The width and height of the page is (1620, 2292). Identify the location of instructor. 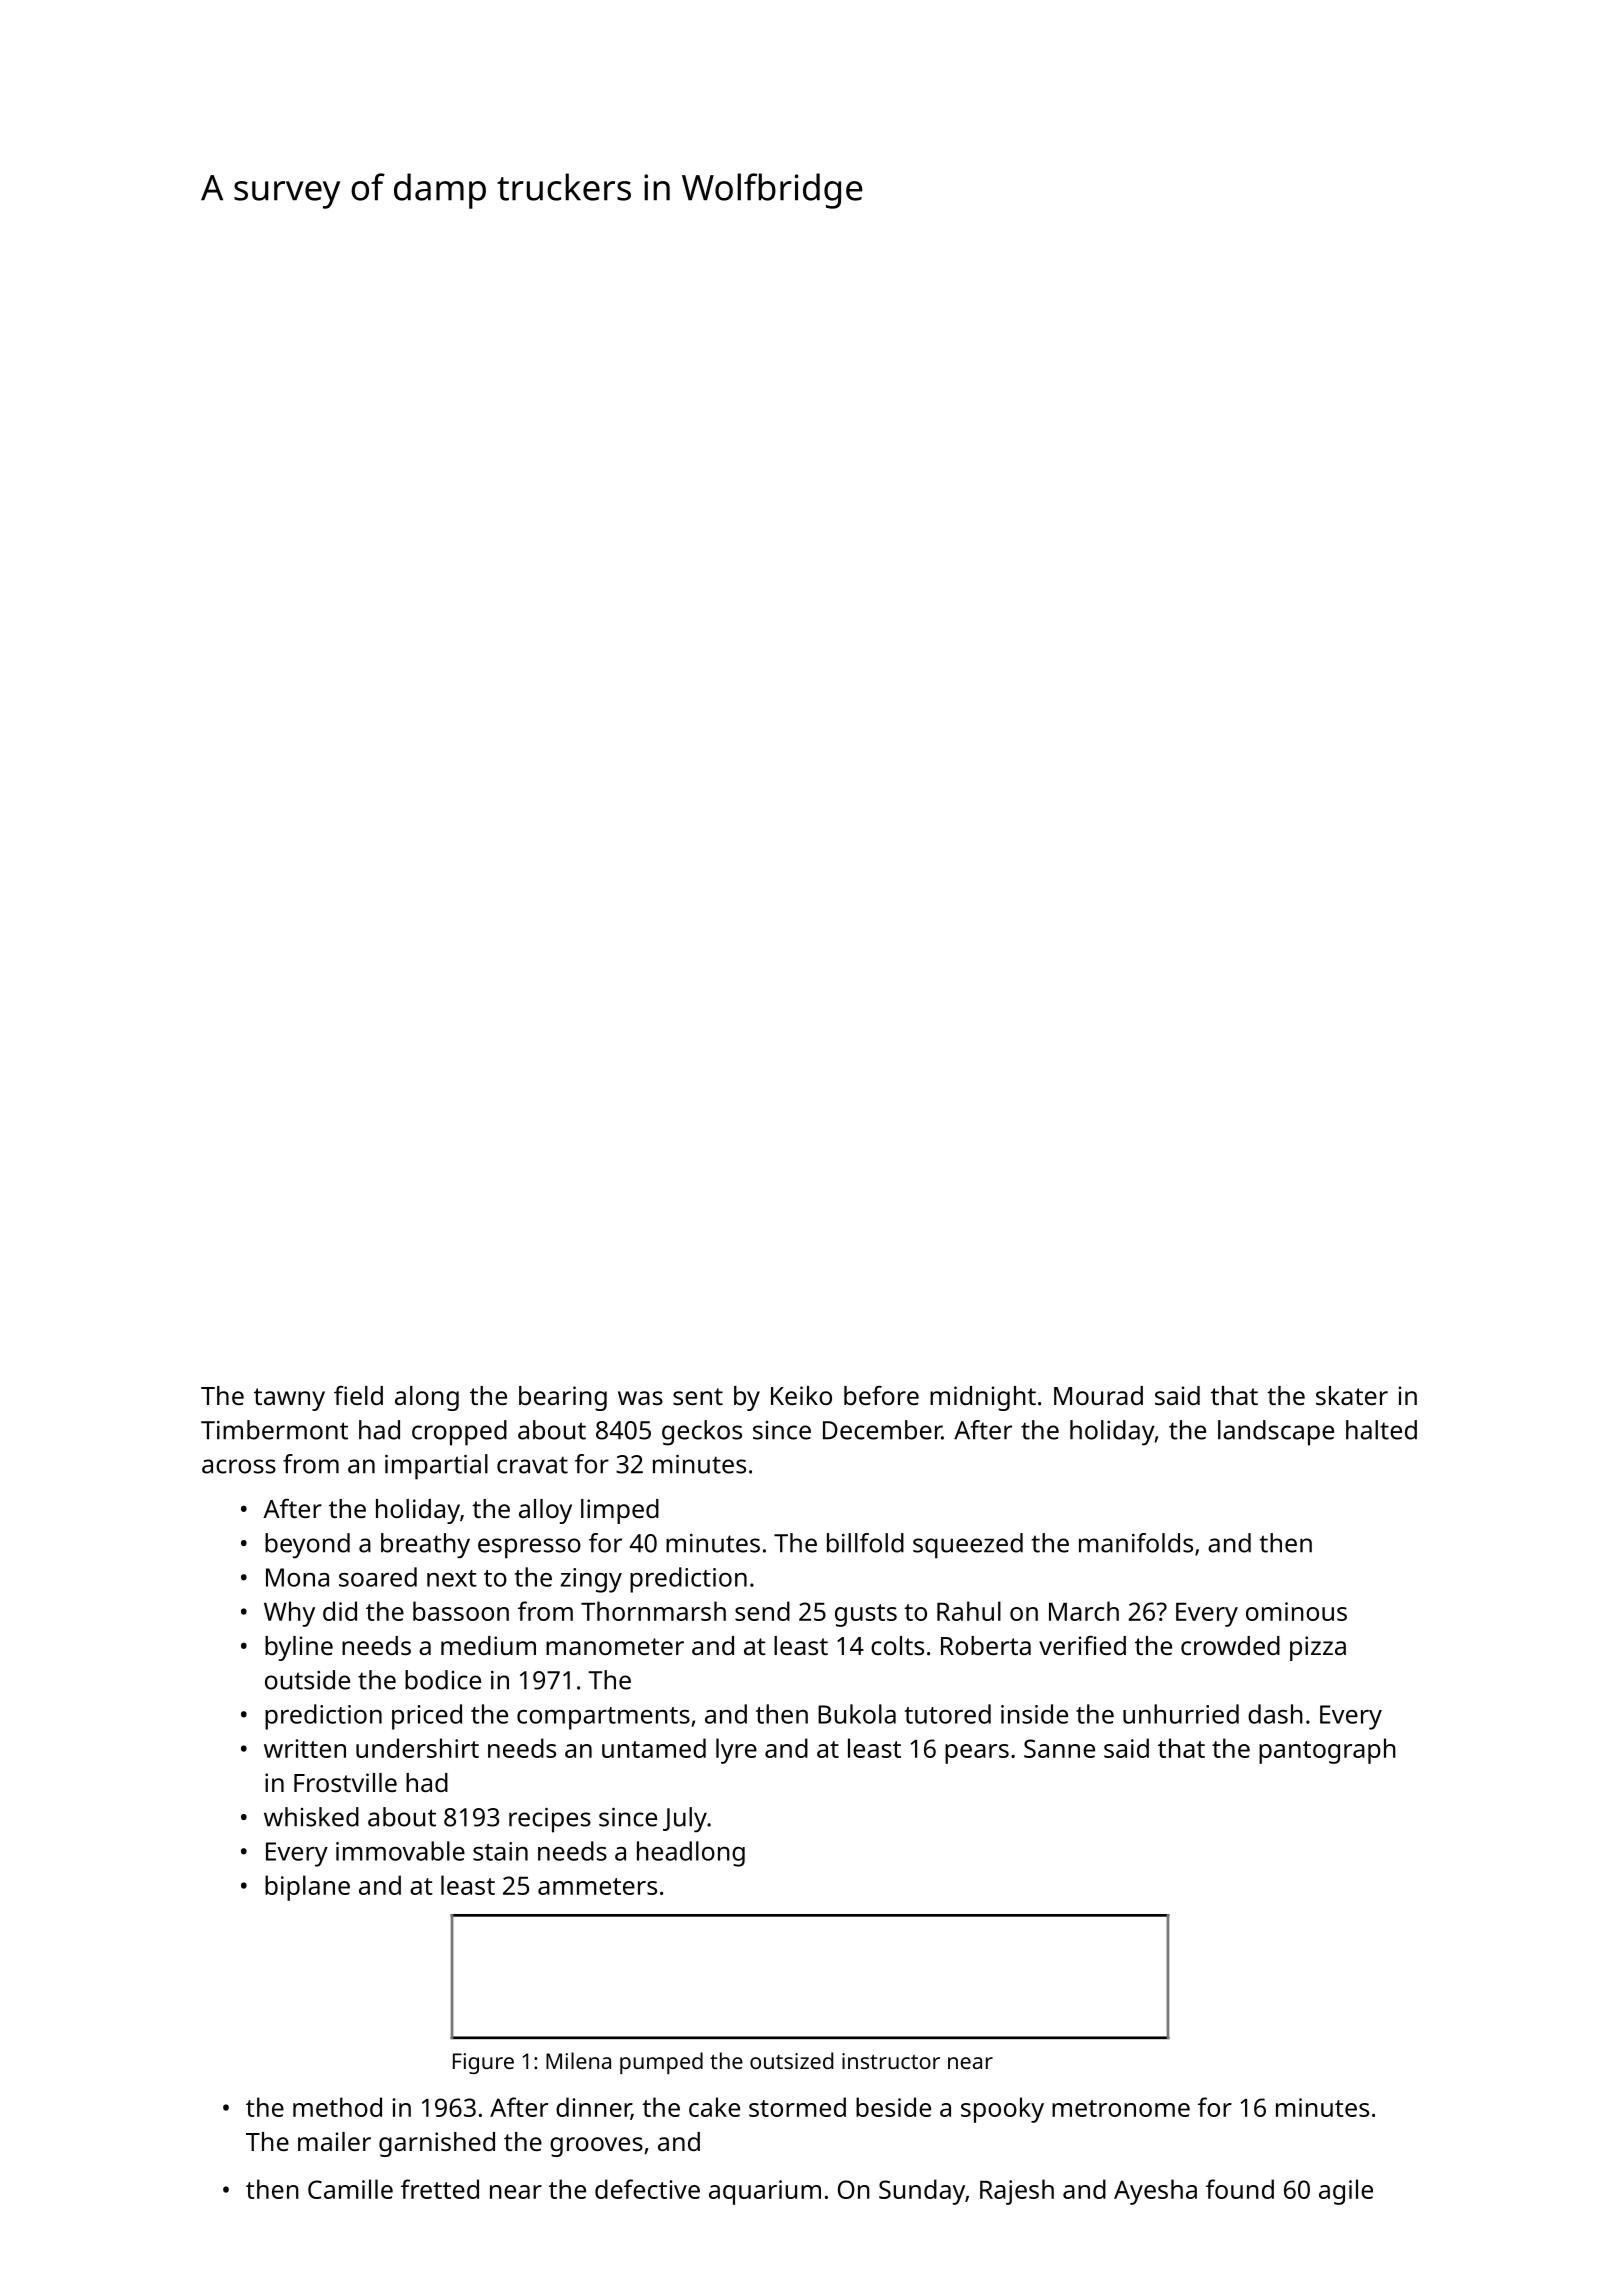
(891, 2061).
